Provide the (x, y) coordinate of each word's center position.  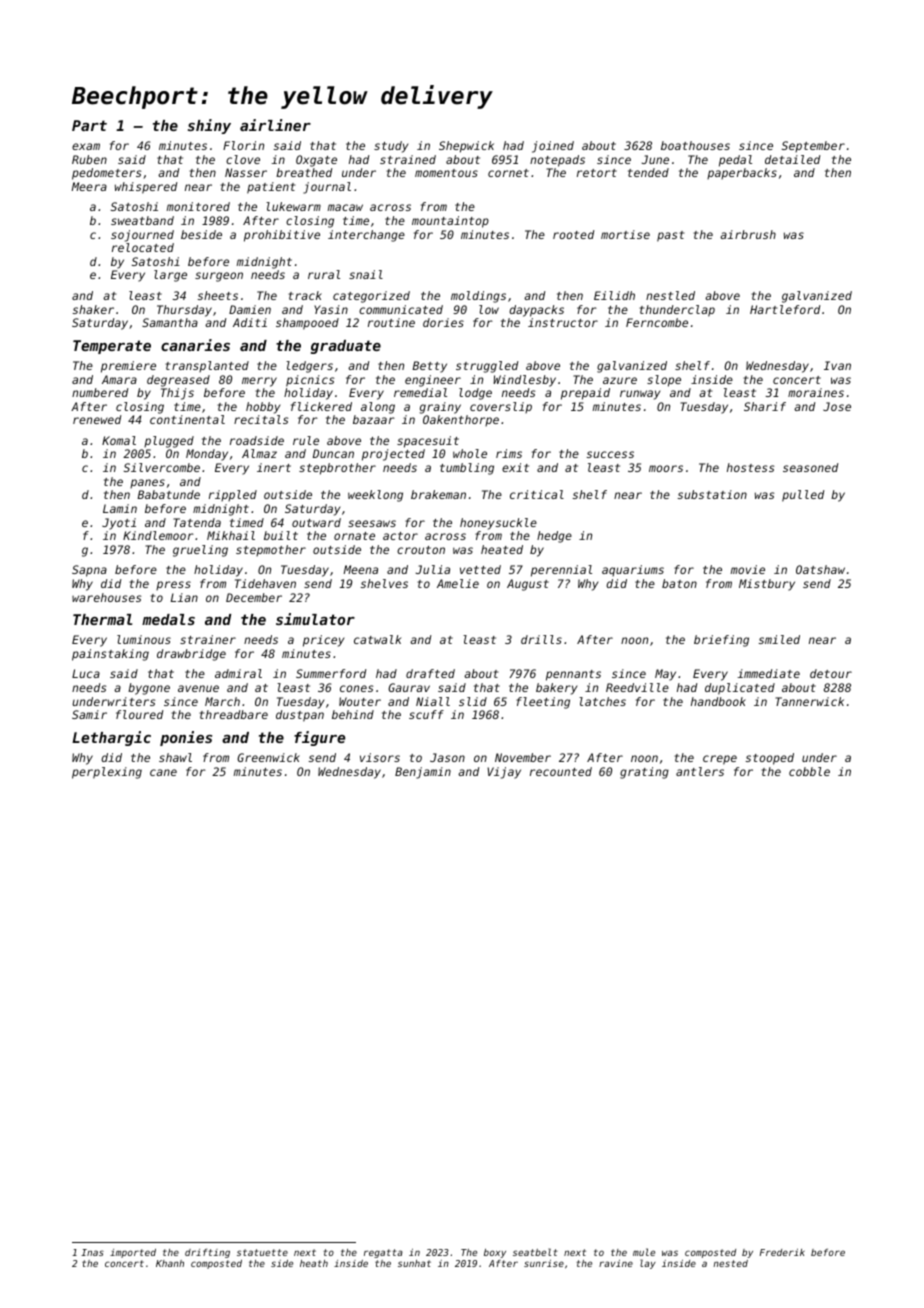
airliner (275, 125)
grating (644, 773)
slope (664, 381)
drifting (207, 1253)
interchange (366, 236)
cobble (809, 771)
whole (470, 453)
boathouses (695, 145)
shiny (209, 126)
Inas (92, 1252)
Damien (250, 309)
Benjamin (423, 773)
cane (163, 772)
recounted (561, 771)
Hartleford (785, 309)
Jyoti (119, 524)
